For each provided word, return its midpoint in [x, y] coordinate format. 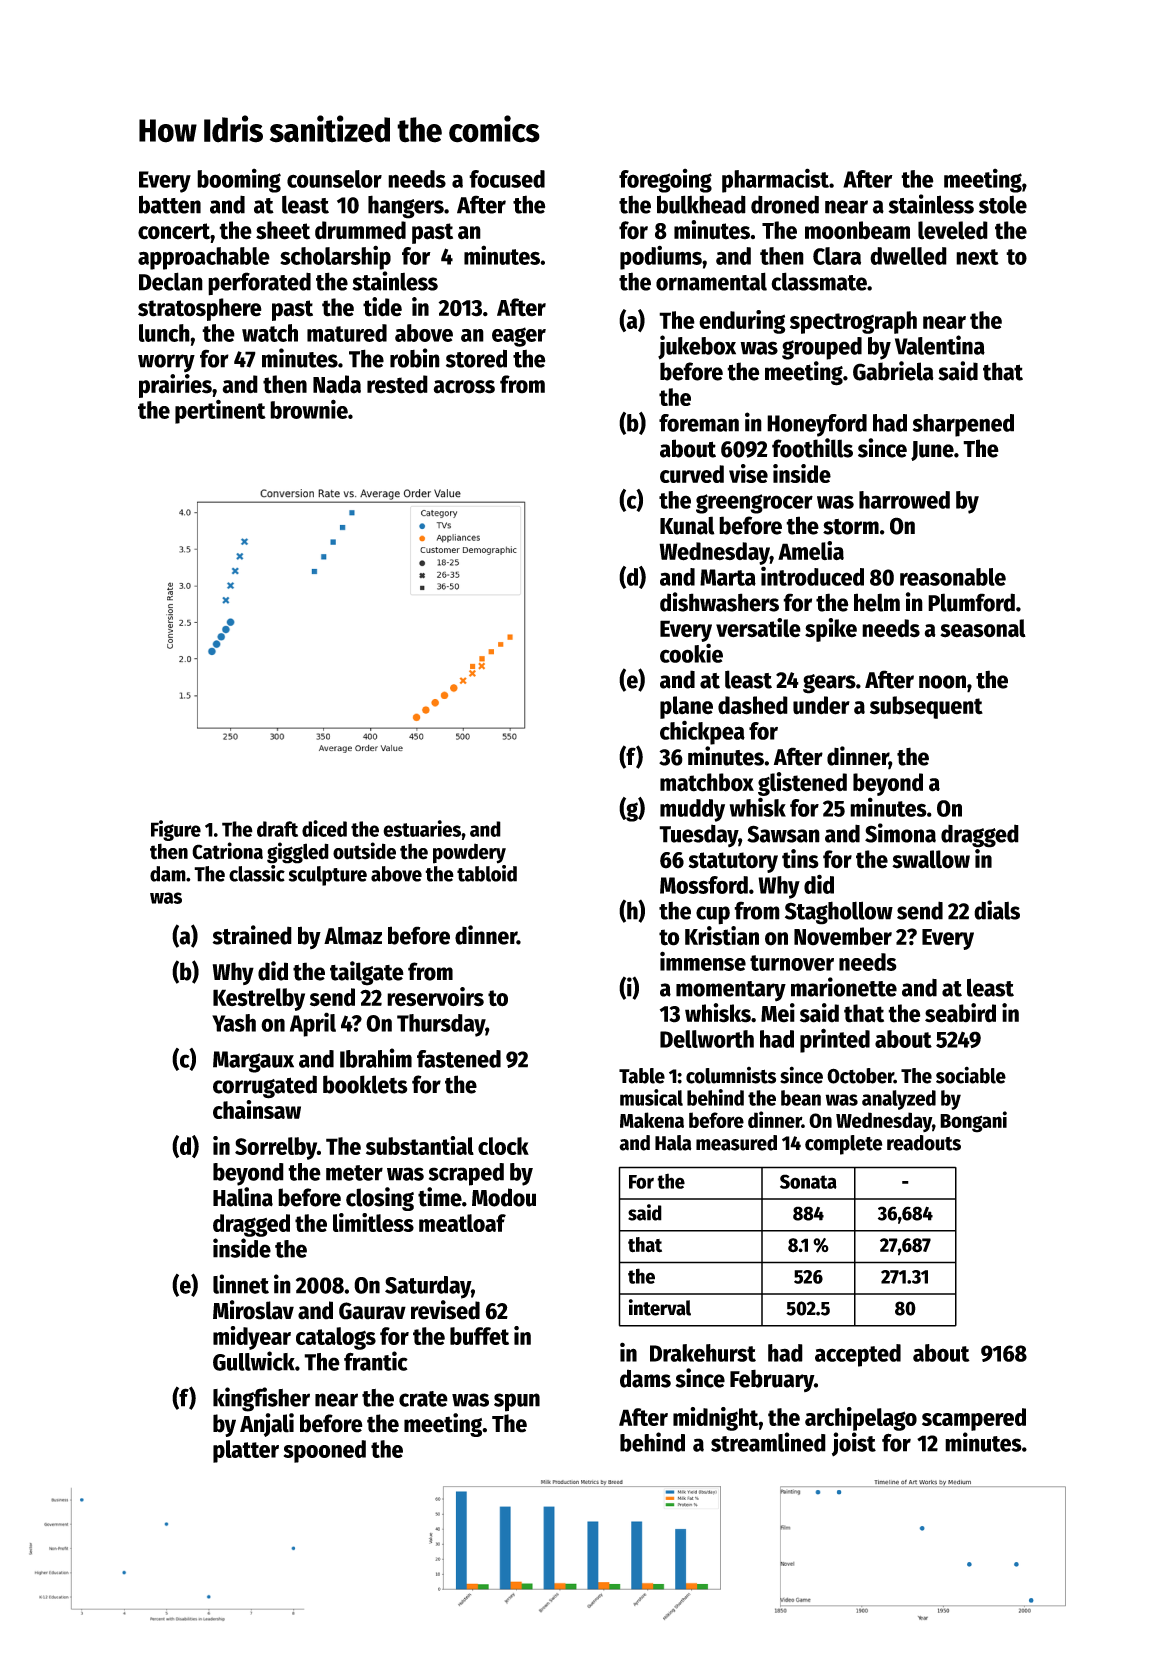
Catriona [227, 851]
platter [246, 1451]
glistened [802, 784]
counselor [334, 179]
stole [1003, 204]
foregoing [665, 180]
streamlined [768, 1442]
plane [686, 707]
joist [854, 1444]
